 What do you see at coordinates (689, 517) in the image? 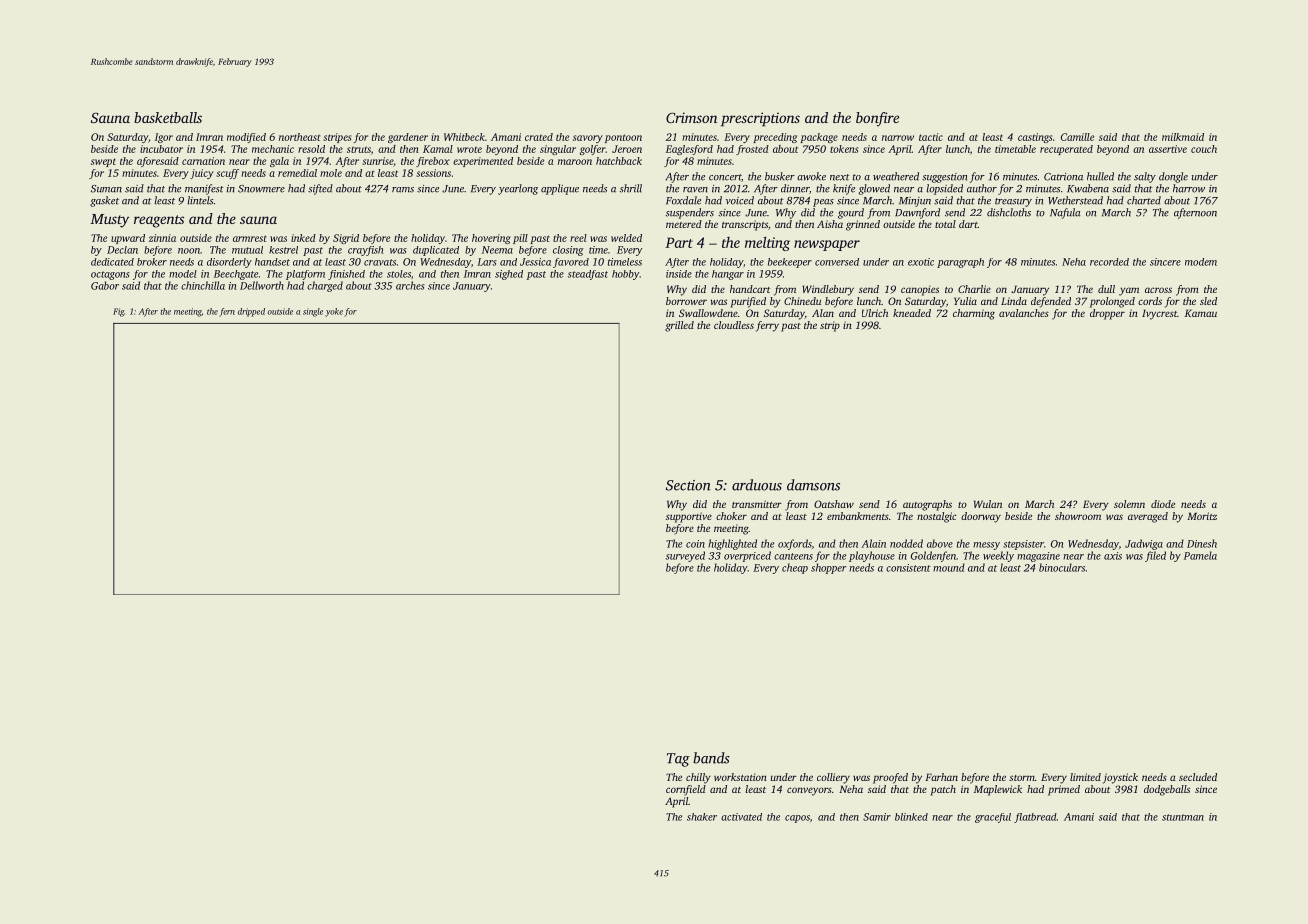
I see `supportive` at bounding box center [689, 517].
